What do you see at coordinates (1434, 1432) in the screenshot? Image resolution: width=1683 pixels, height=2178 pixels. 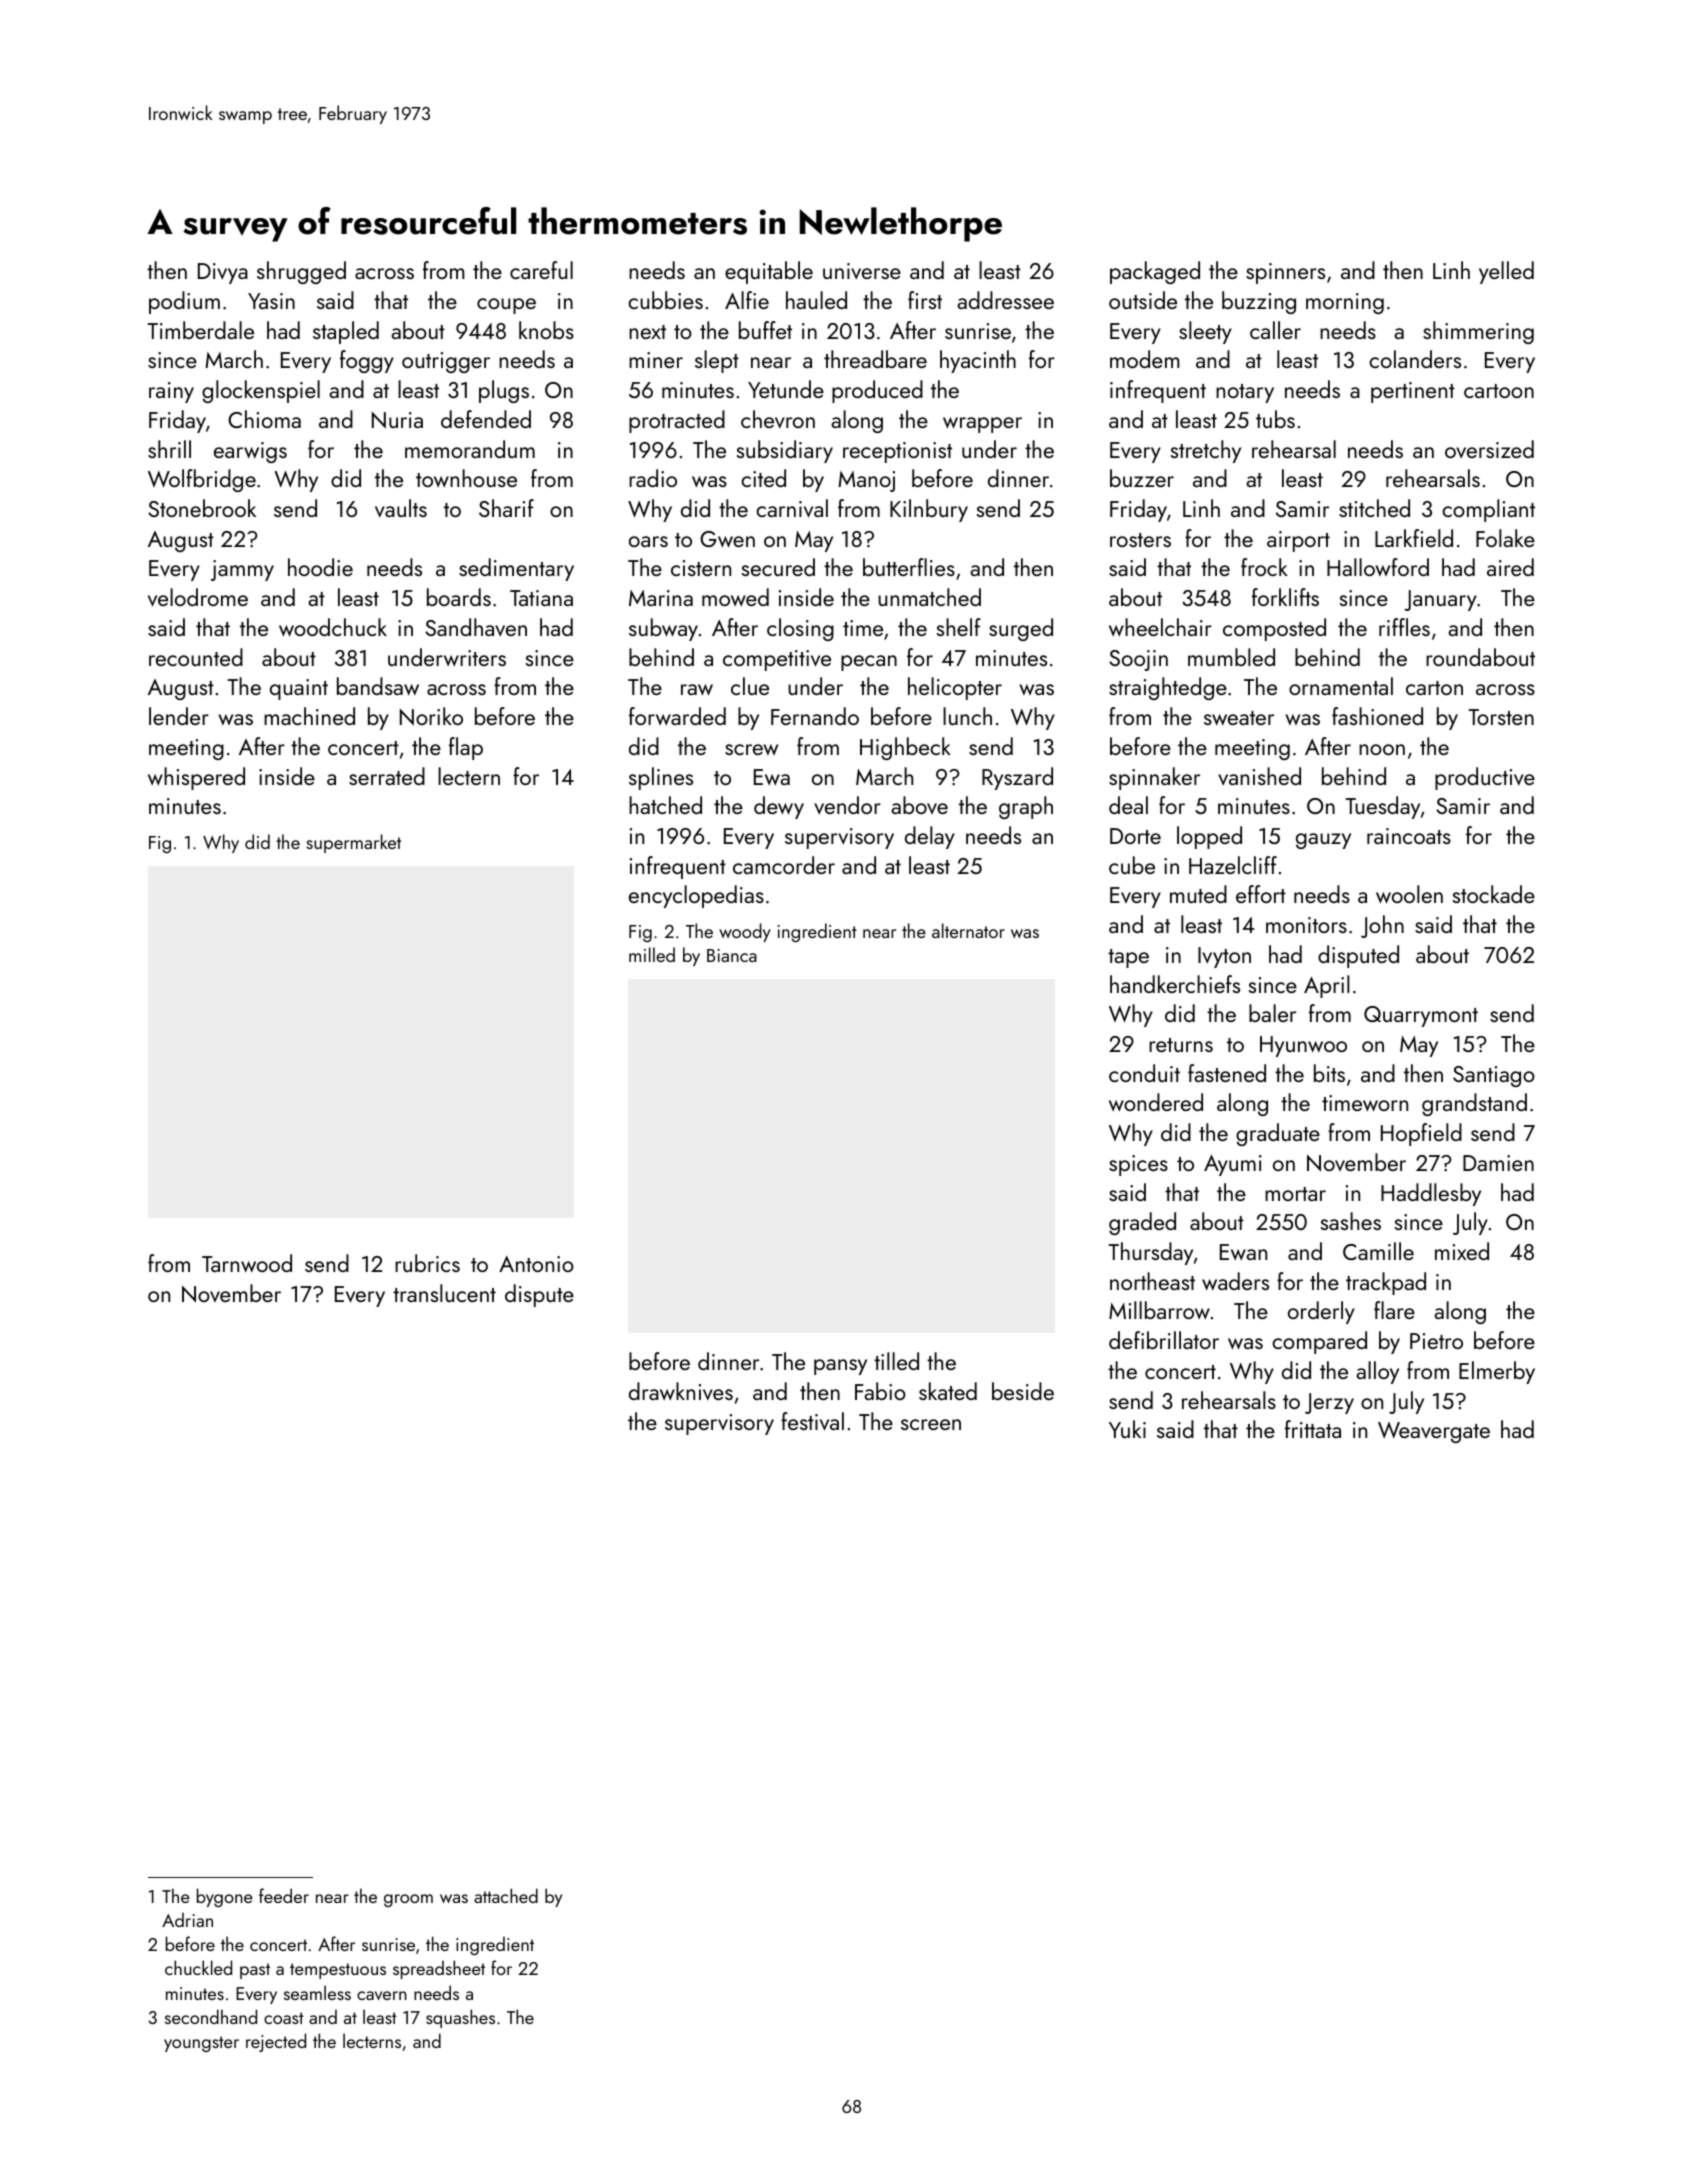 I see `Weavergate` at bounding box center [1434, 1432].
